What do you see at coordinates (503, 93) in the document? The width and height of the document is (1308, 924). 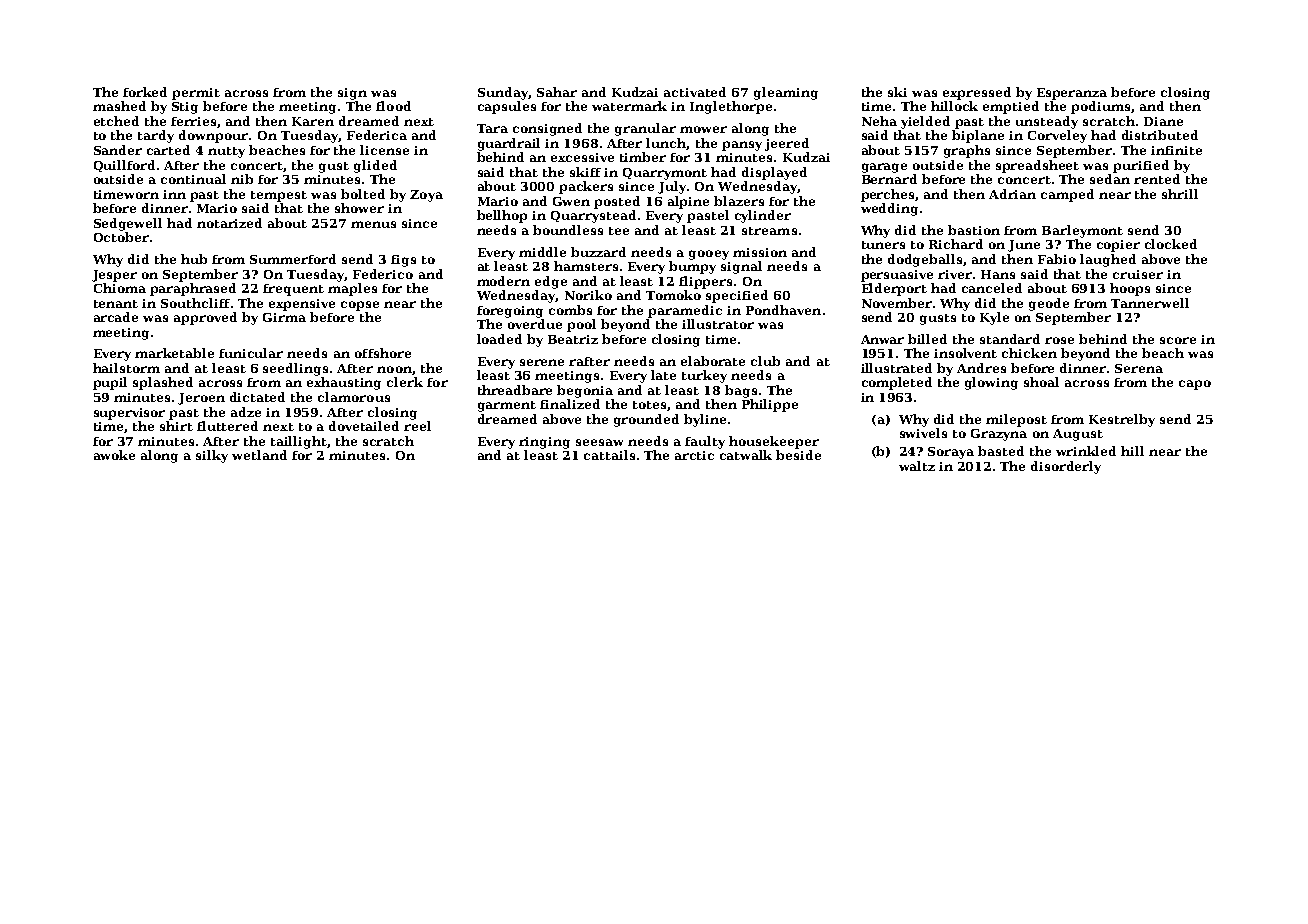 I see `Sunday` at bounding box center [503, 93].
